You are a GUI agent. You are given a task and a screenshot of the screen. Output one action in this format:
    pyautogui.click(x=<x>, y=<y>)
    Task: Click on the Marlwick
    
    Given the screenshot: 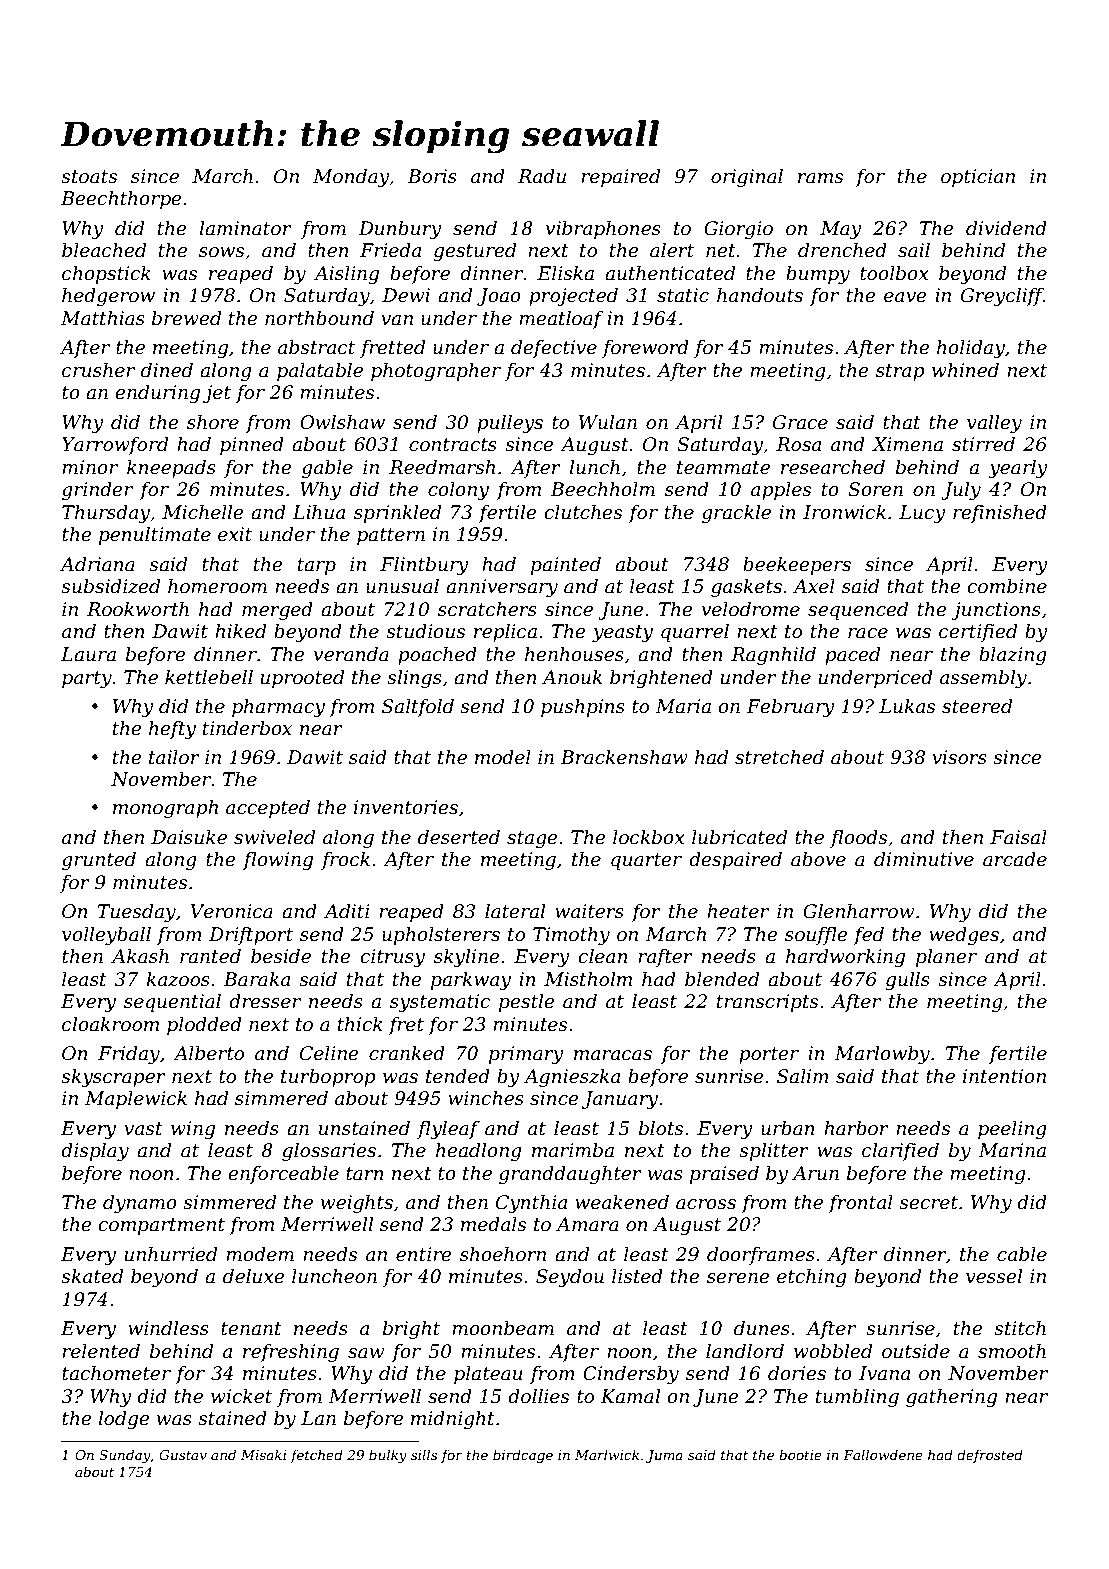 What is the action you would take?
    pyautogui.click(x=607, y=1454)
